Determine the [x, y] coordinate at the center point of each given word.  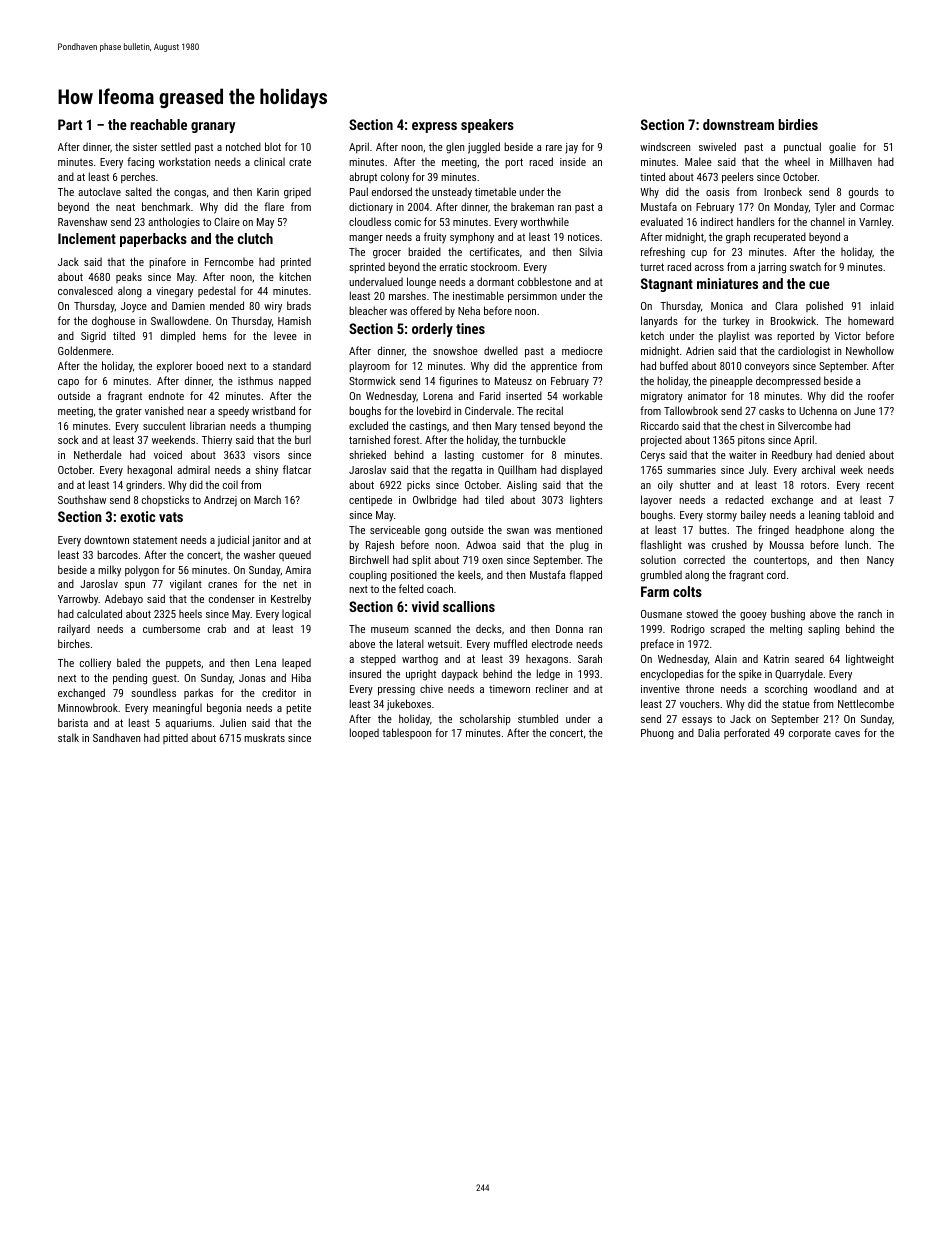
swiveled [717, 146]
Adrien [700, 350]
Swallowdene [180, 320]
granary [213, 127]
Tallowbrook [691, 410]
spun [135, 586]
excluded [368, 425]
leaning [824, 516]
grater [129, 412]
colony [395, 178]
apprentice [554, 367]
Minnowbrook [88, 707]
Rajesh [380, 546]
